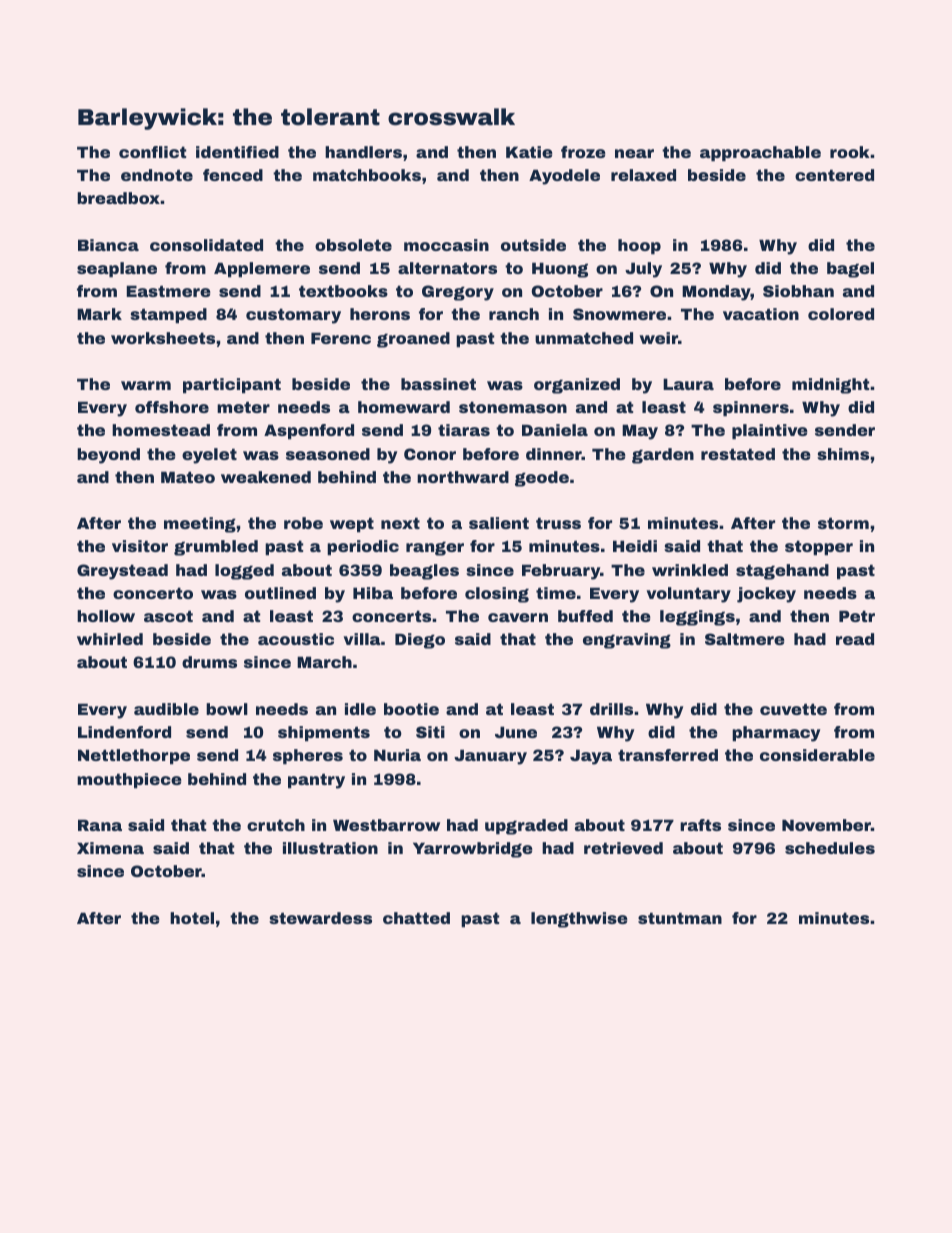 The image size is (952, 1233). What do you see at coordinates (108, 456) in the document?
I see `beyond` at bounding box center [108, 456].
